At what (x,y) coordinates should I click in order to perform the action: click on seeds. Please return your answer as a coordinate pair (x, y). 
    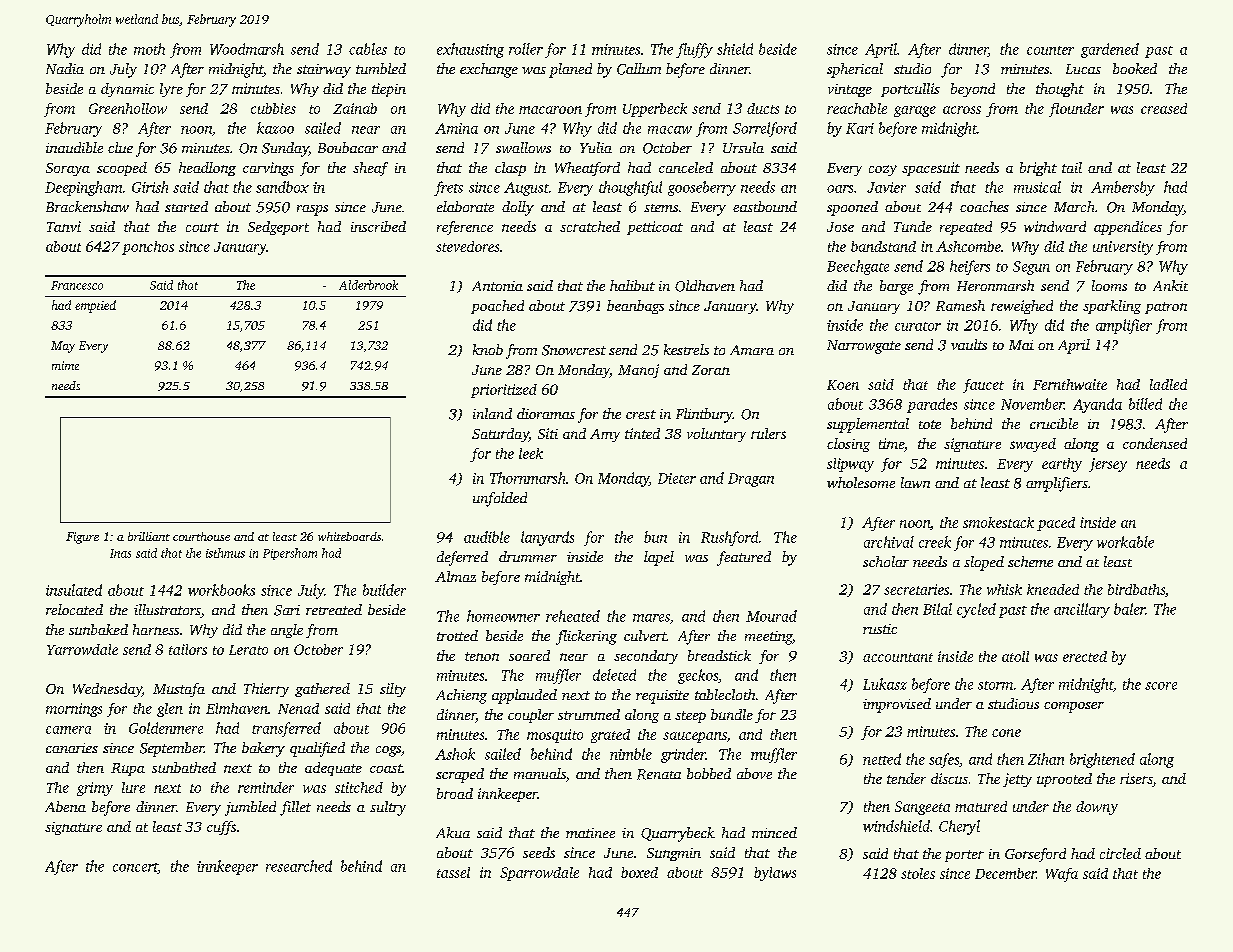
    Looking at the image, I should click on (539, 852).
